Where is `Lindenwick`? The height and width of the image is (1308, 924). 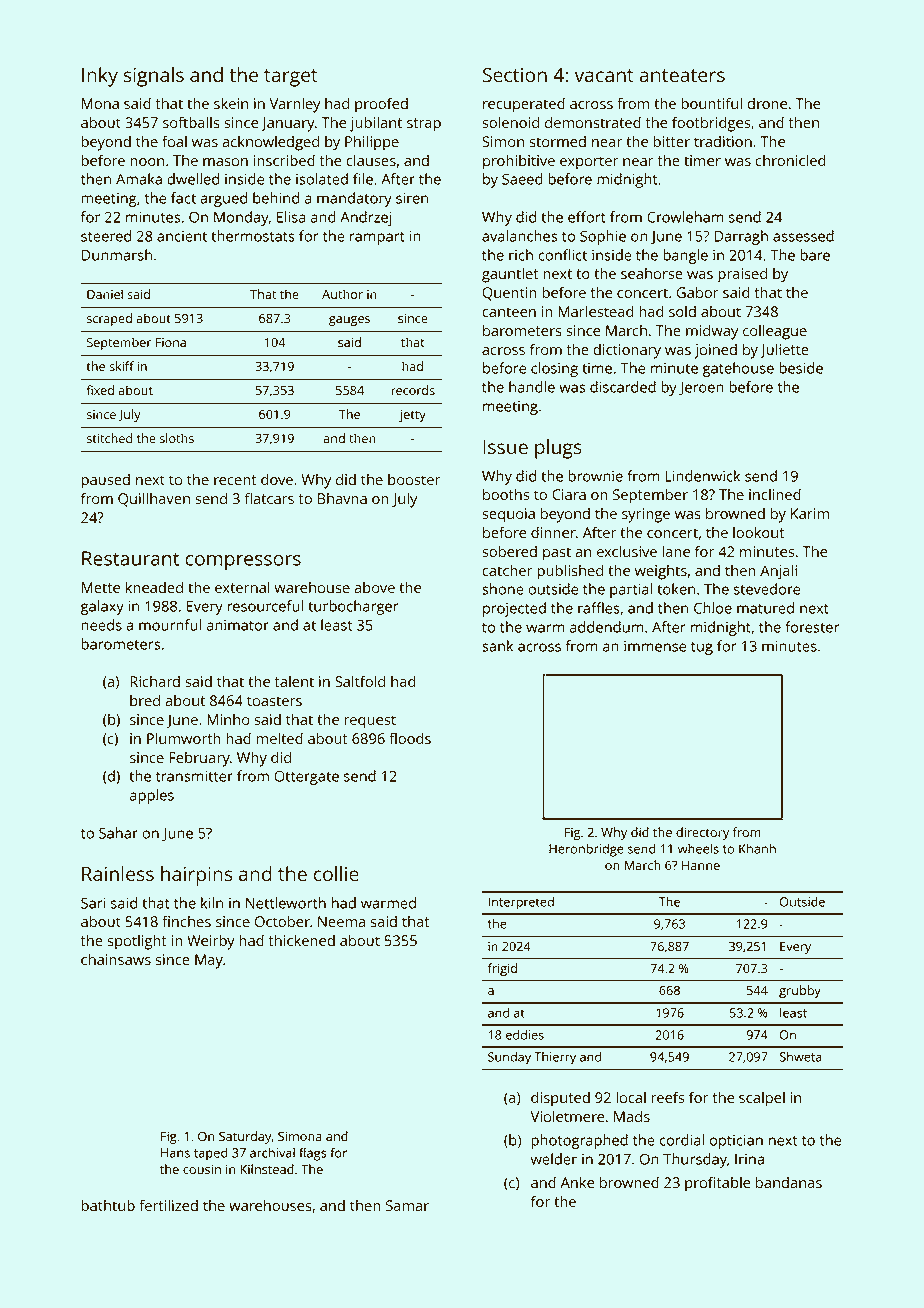
Lindenwick is located at coordinates (702, 476).
